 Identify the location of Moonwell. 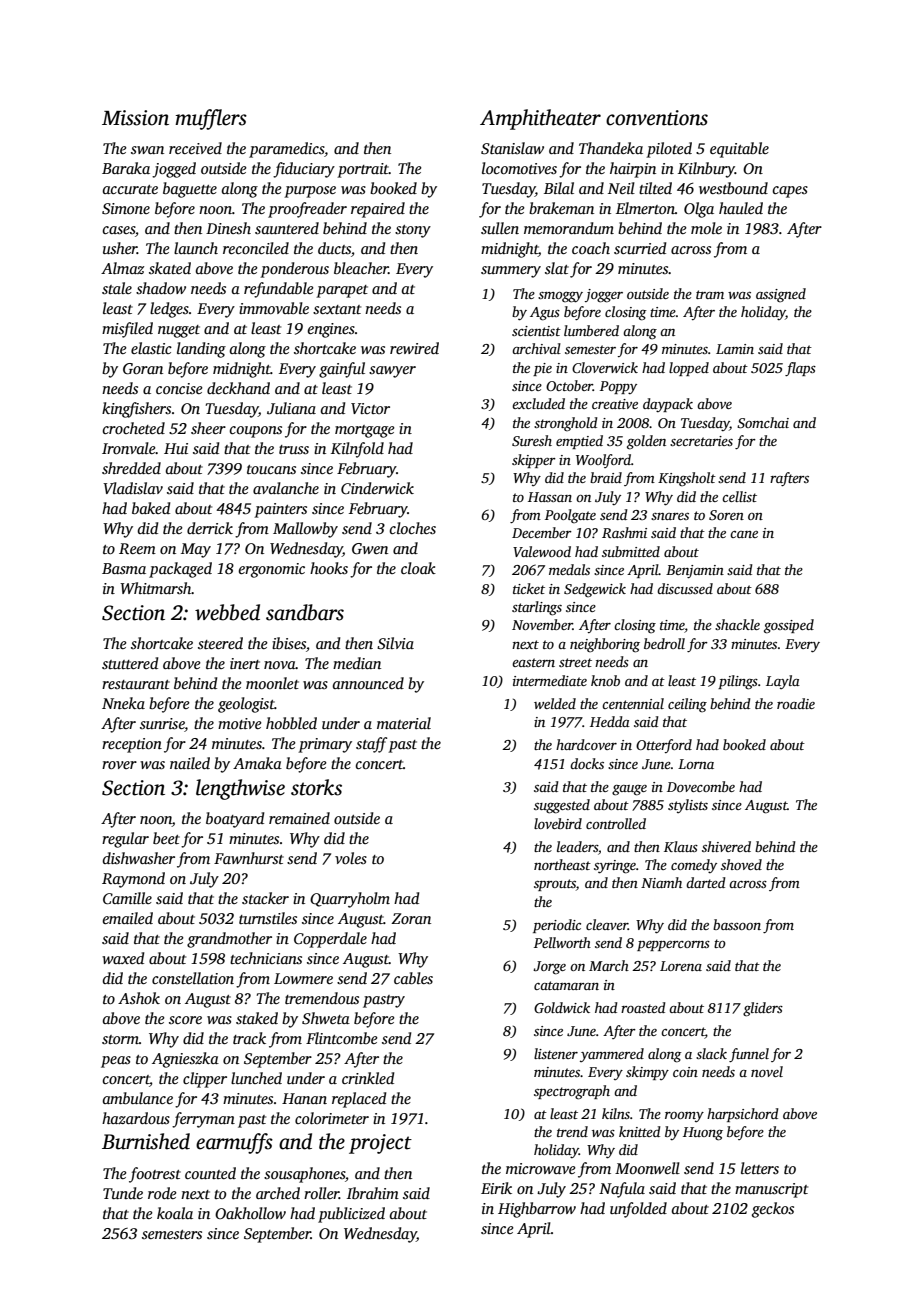
(647, 1168).
